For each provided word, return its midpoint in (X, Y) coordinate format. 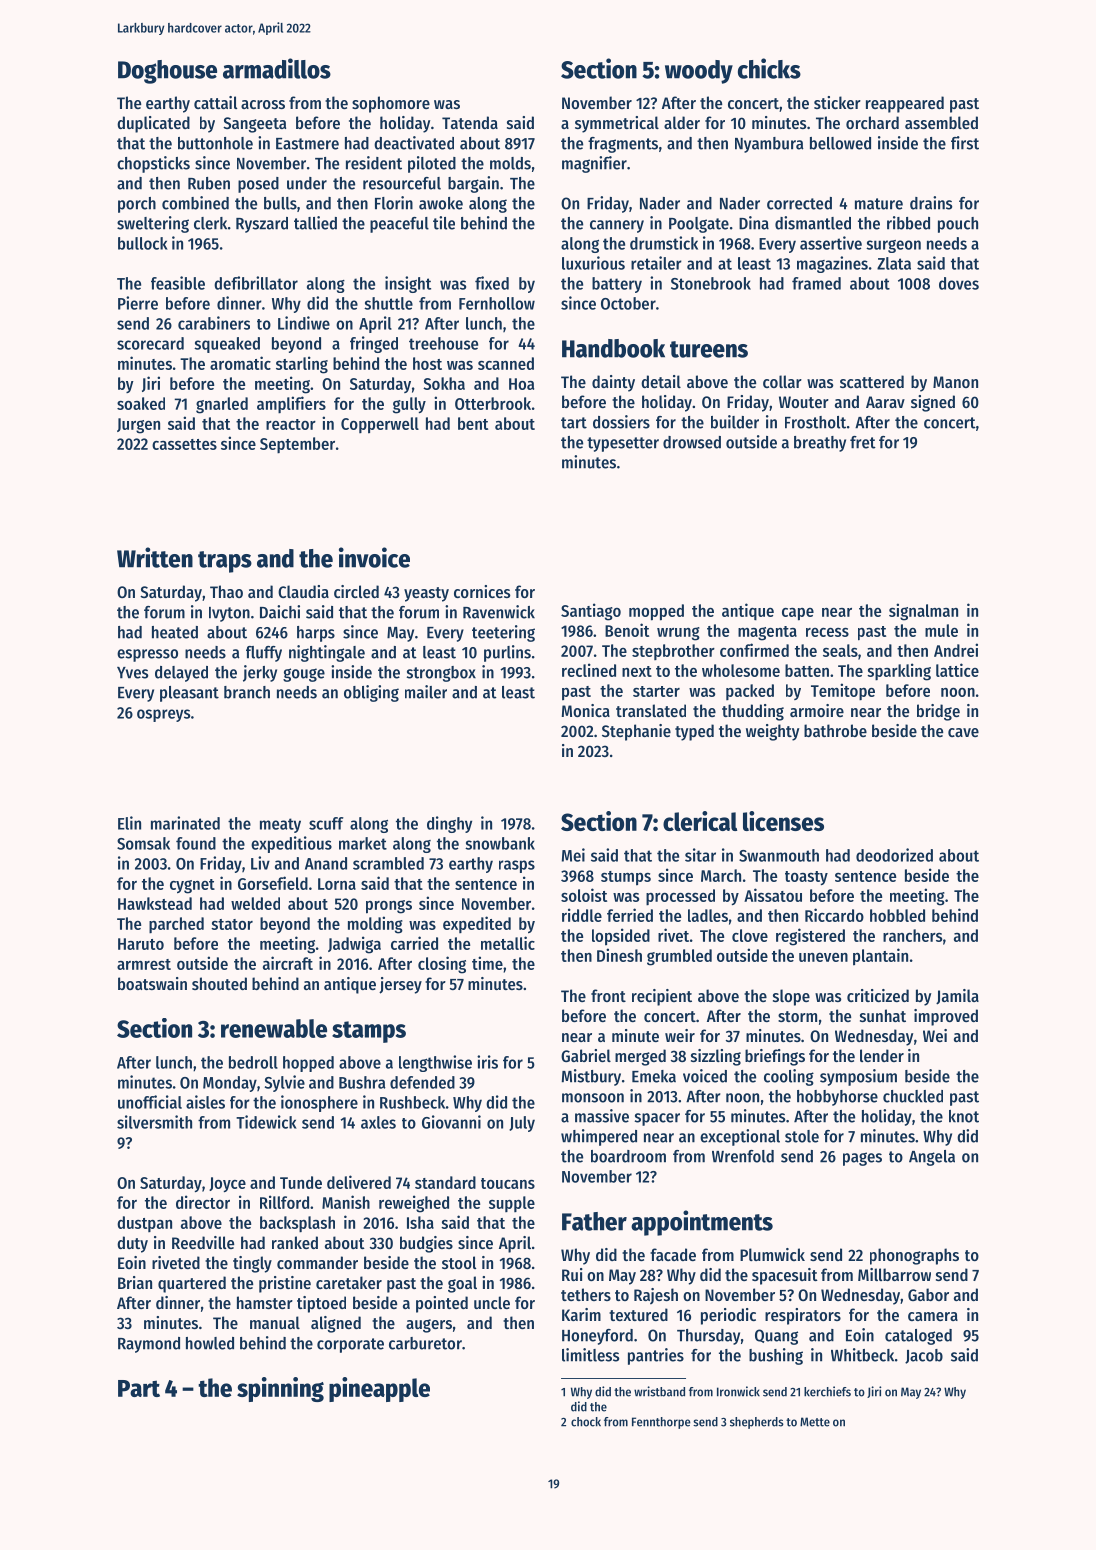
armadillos (277, 68)
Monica (586, 710)
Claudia (303, 591)
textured (638, 1314)
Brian (135, 1282)
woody (699, 72)
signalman (923, 612)
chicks (769, 68)
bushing (776, 1356)
